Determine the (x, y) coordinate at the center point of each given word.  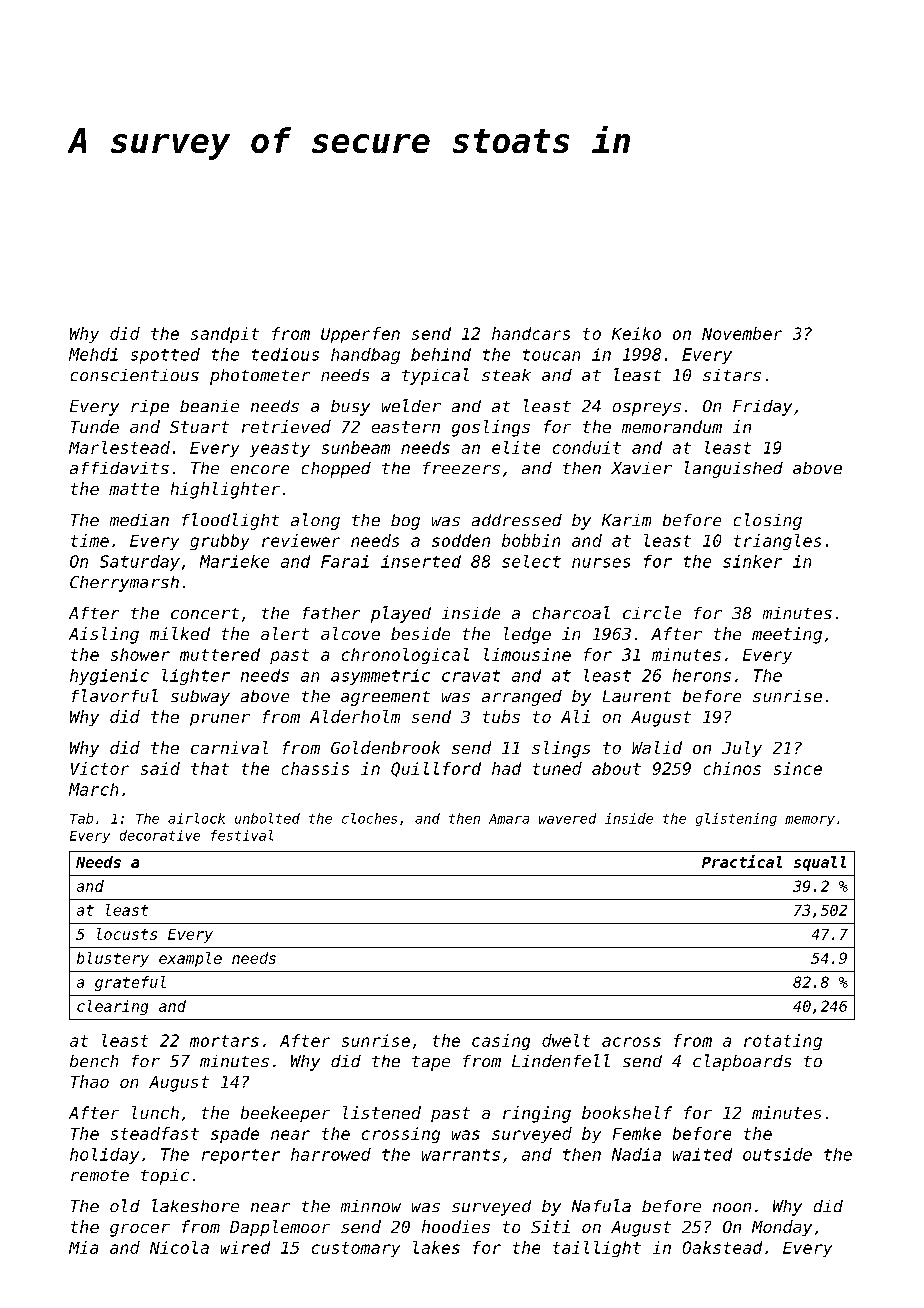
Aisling (104, 635)
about (616, 768)
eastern (406, 427)
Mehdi (93, 354)
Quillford (436, 769)
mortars (224, 1041)
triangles (777, 542)
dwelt (566, 1040)
